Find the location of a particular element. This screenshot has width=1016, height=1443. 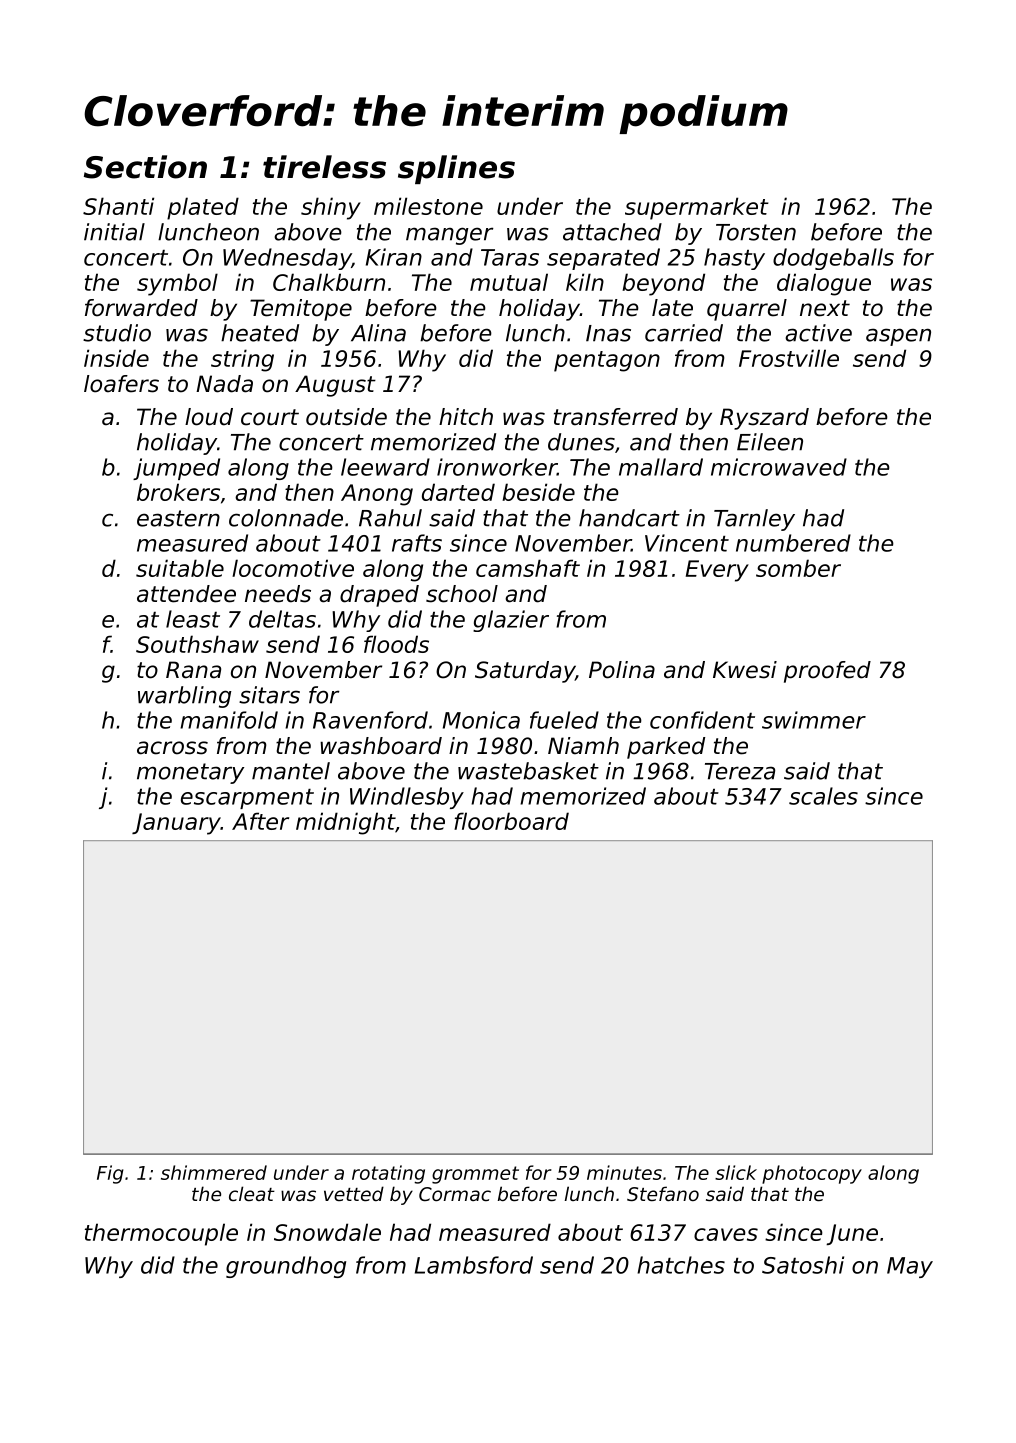

hasty is located at coordinates (734, 259).
